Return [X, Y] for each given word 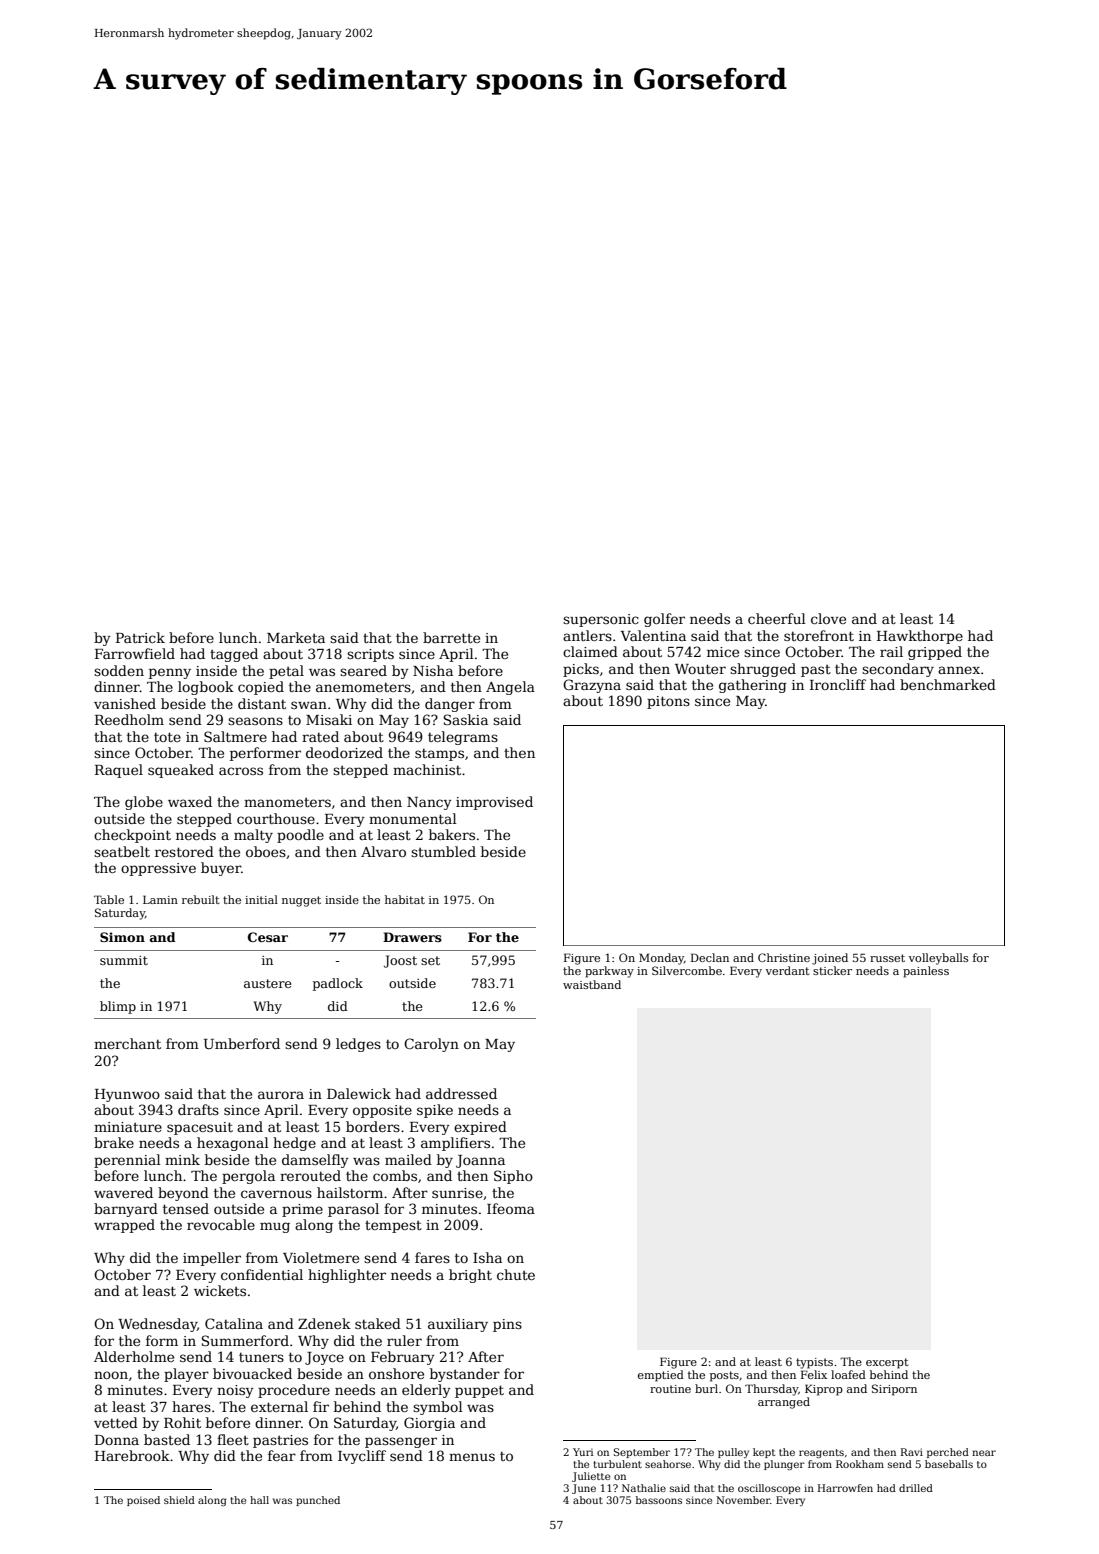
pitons [668, 702]
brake [114, 1142]
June [584, 1489]
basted [167, 1439]
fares [432, 1257]
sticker [832, 970]
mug [275, 1227]
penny [170, 673]
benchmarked [948, 684]
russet [887, 958]
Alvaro [383, 851]
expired [480, 1128]
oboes [266, 851]
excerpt [887, 1363]
